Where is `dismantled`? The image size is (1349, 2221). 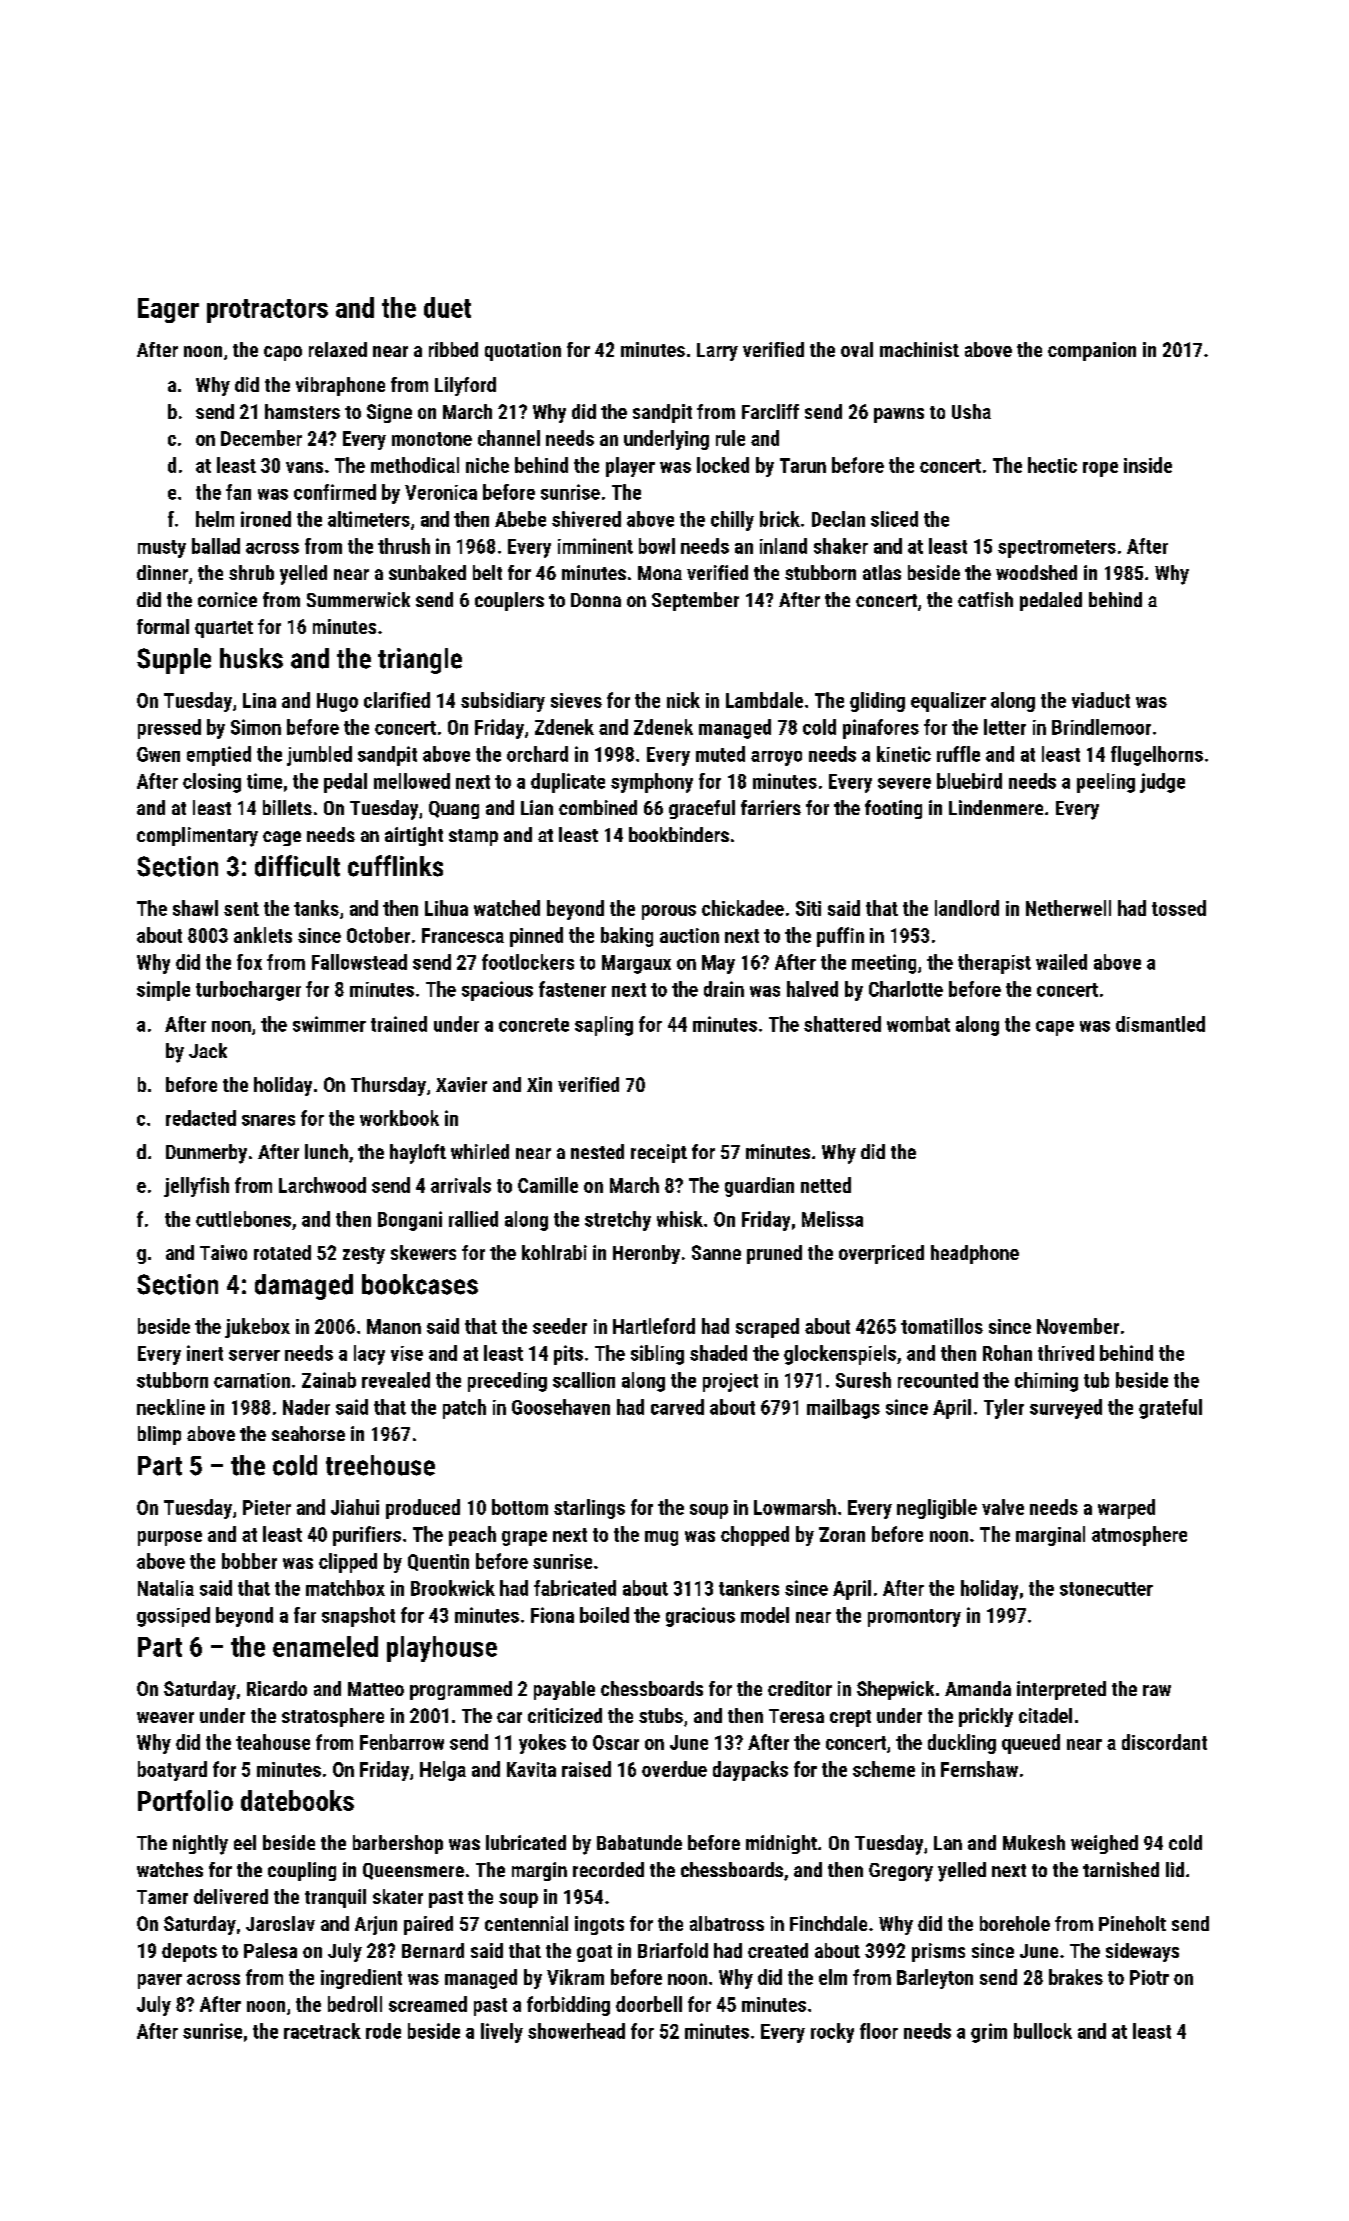 dismantled is located at coordinates (1160, 1024).
